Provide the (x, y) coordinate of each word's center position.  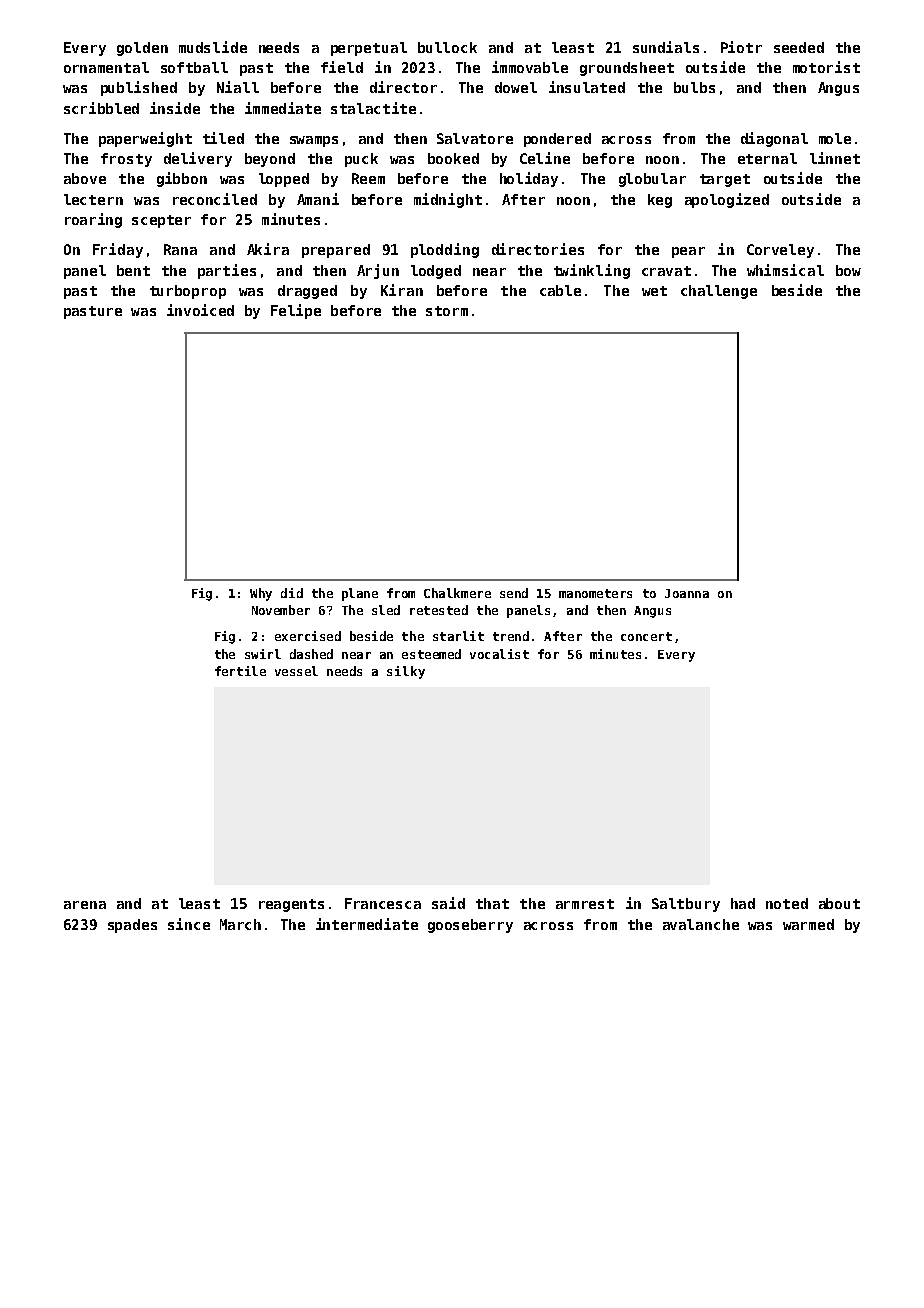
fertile (240, 671)
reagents (291, 905)
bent (133, 270)
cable (560, 290)
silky (406, 672)
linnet (835, 158)
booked (453, 158)
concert (646, 636)
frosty (126, 160)
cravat (666, 271)
